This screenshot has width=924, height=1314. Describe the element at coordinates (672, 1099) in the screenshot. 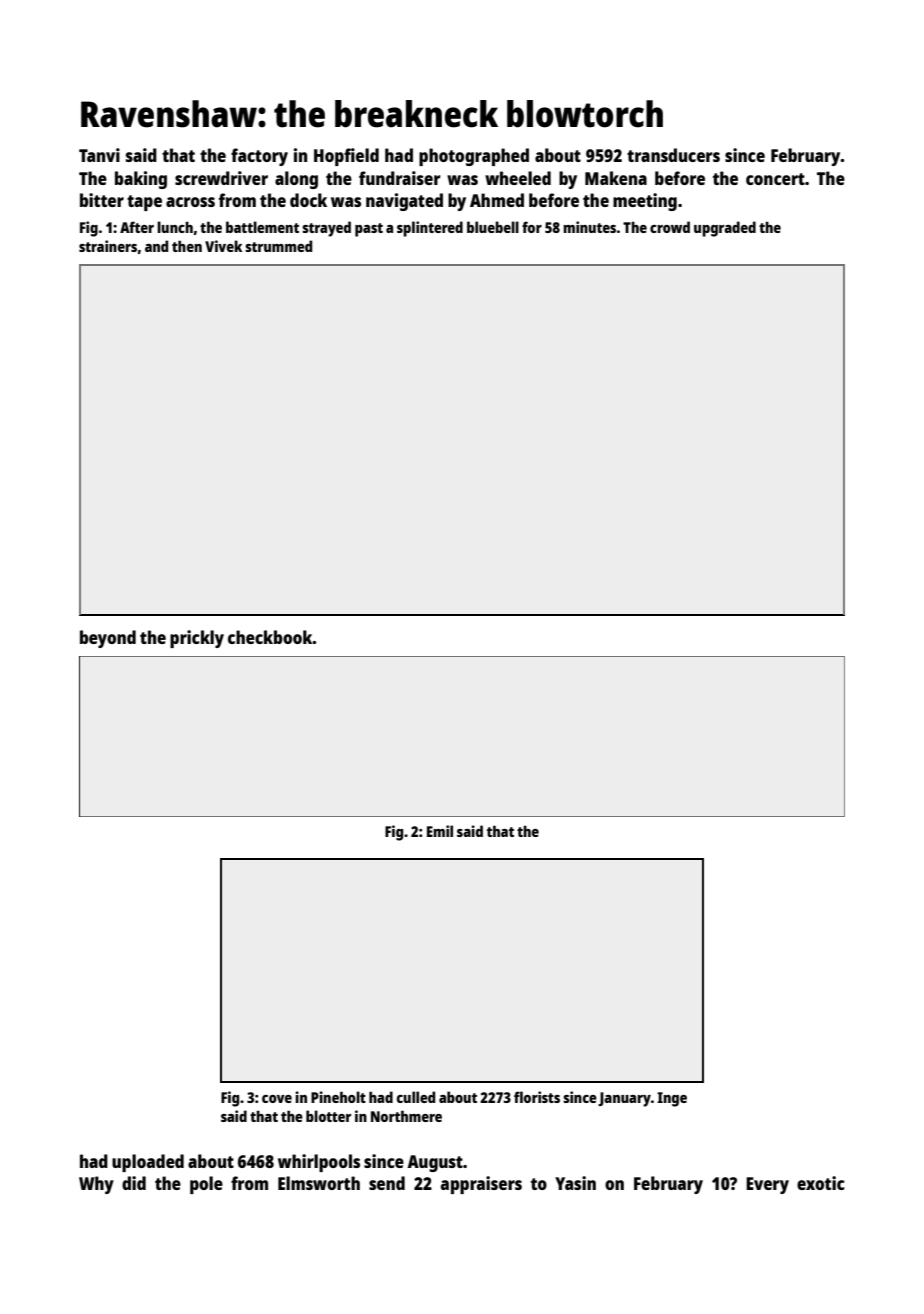

I see `Inge` at that location.
